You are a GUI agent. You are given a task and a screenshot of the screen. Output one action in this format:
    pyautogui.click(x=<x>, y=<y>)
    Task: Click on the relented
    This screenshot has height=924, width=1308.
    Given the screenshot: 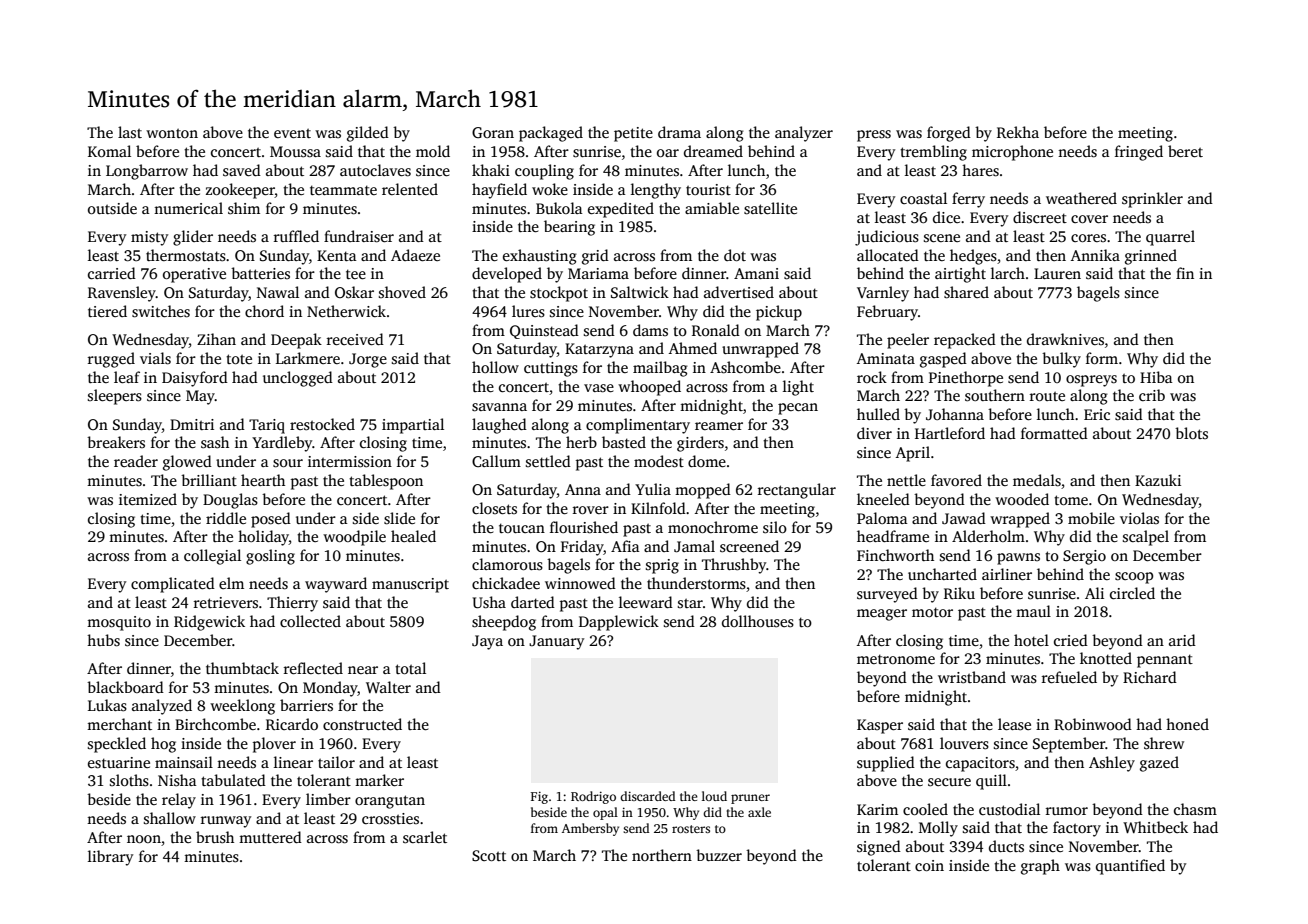 What is the action you would take?
    pyautogui.click(x=410, y=189)
